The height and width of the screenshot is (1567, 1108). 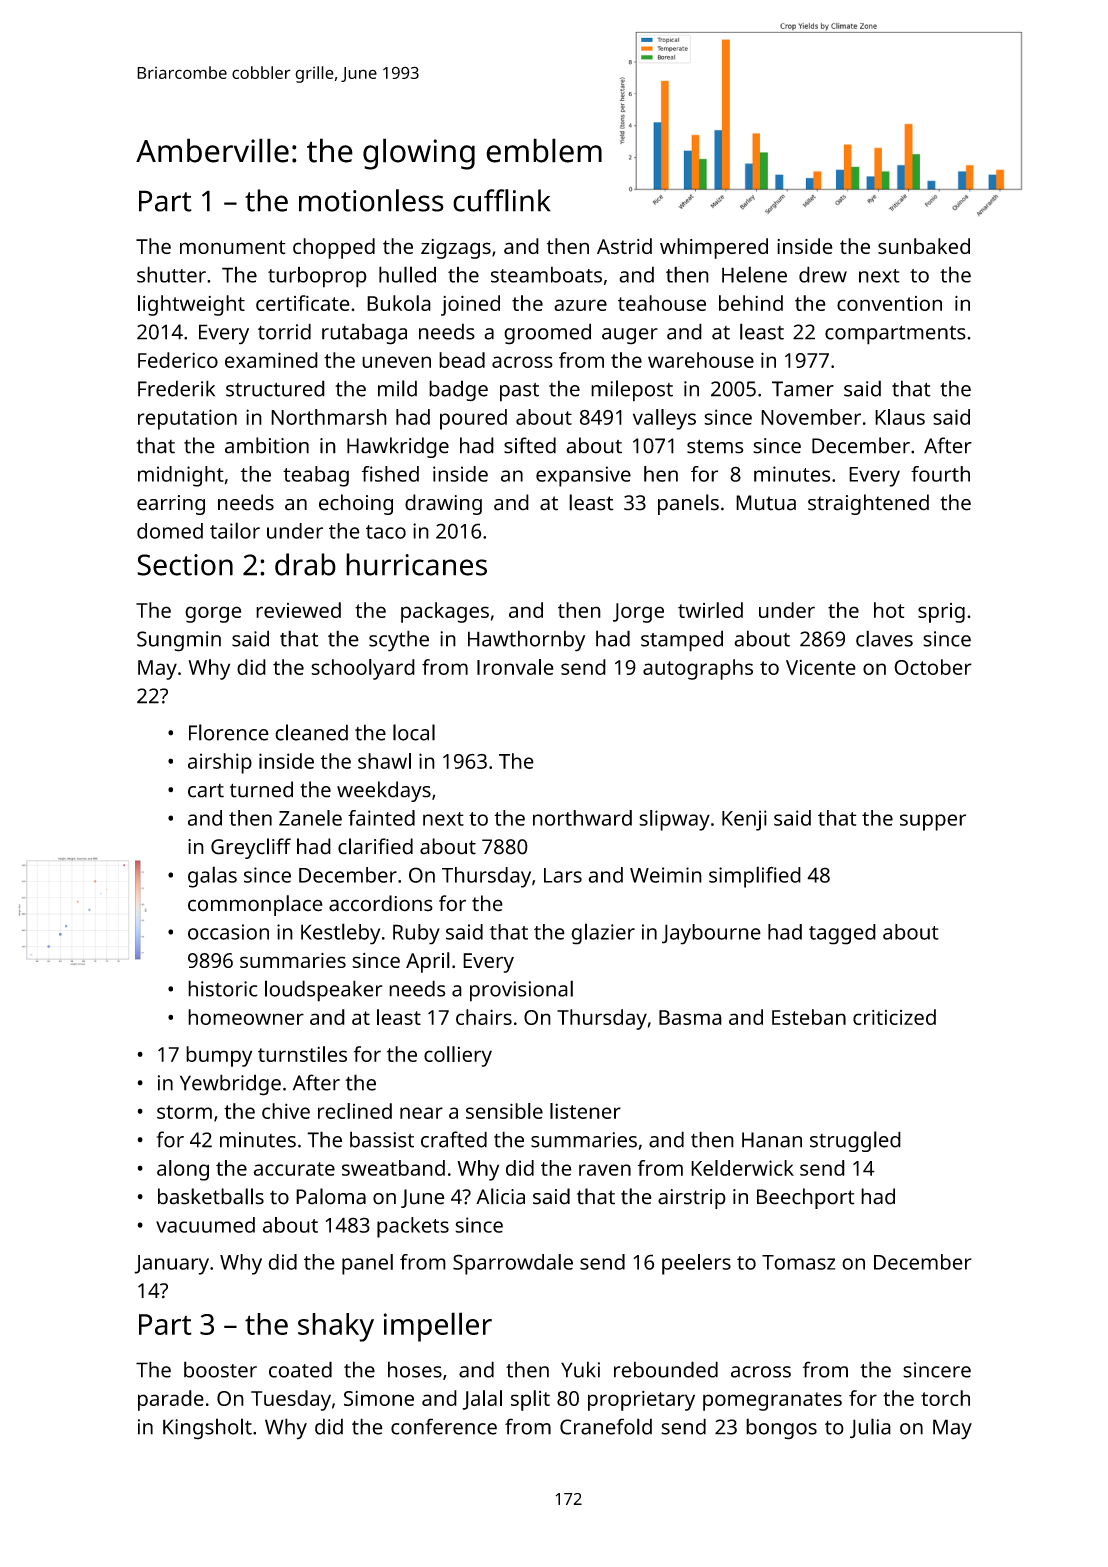 What do you see at coordinates (821, 667) in the screenshot?
I see `Vicente` at bounding box center [821, 667].
